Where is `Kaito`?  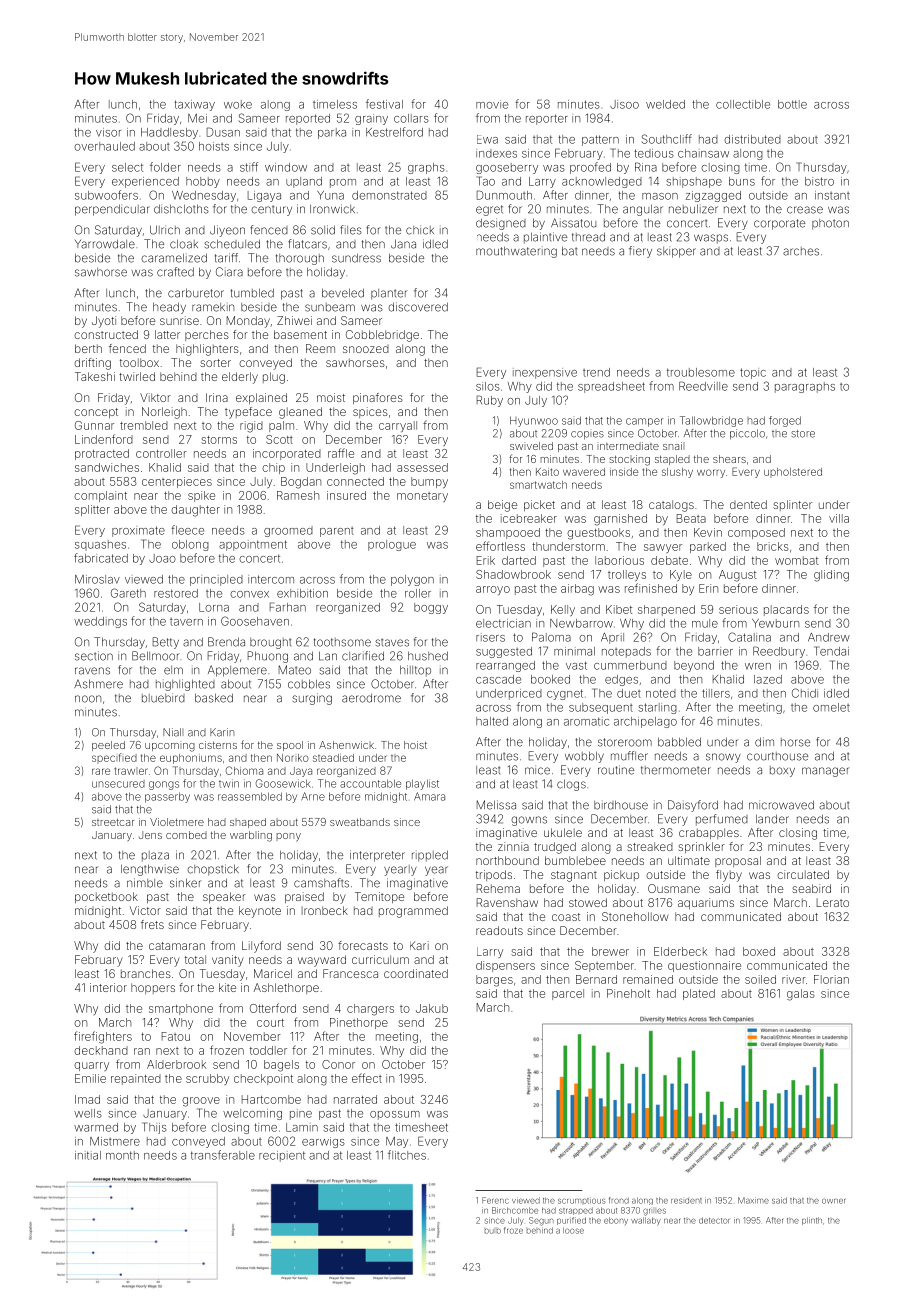
Kaito is located at coordinates (547, 472).
